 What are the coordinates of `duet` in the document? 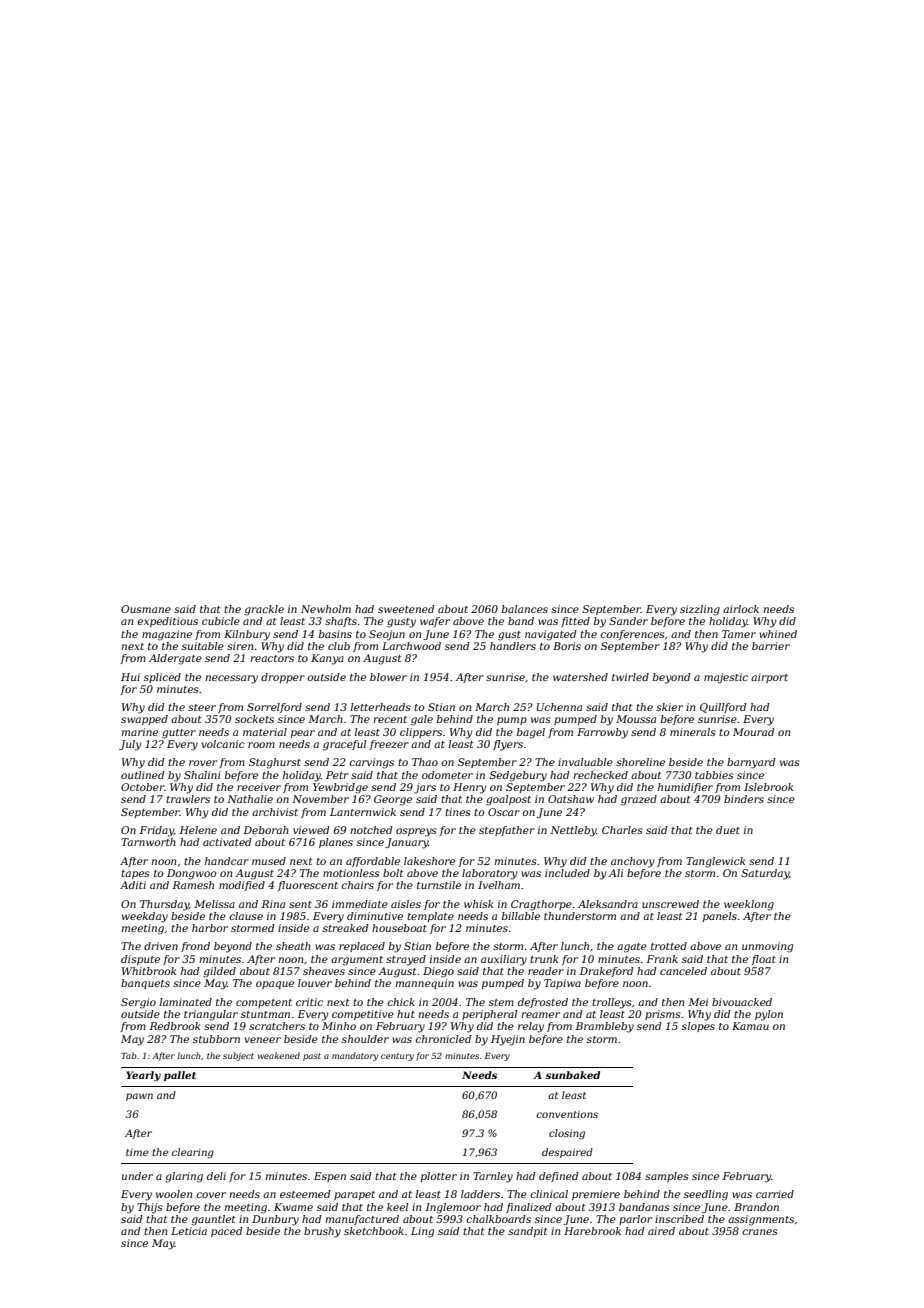 It's located at (728, 830).
